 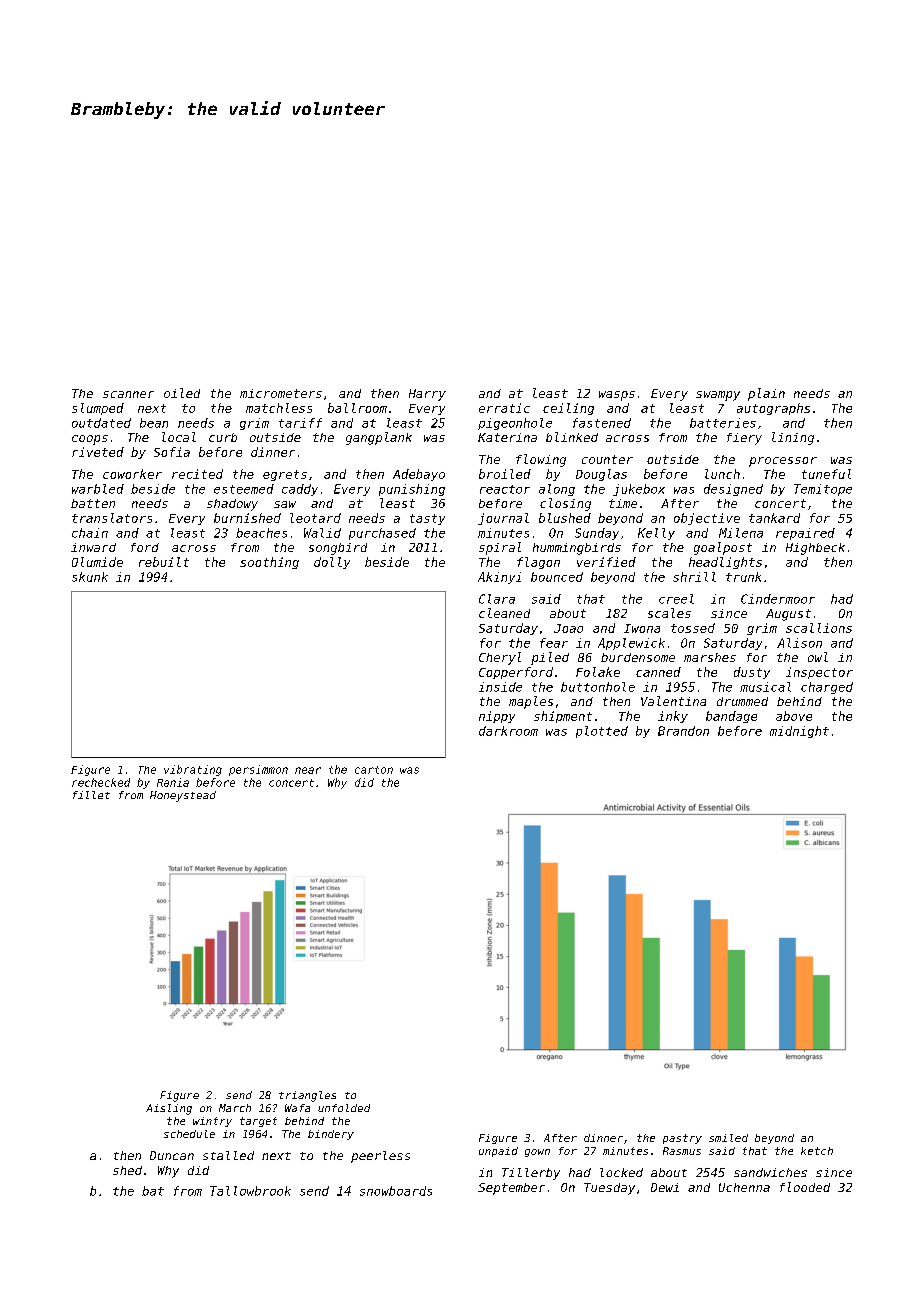 What do you see at coordinates (223, 437) in the image?
I see `curb` at bounding box center [223, 437].
